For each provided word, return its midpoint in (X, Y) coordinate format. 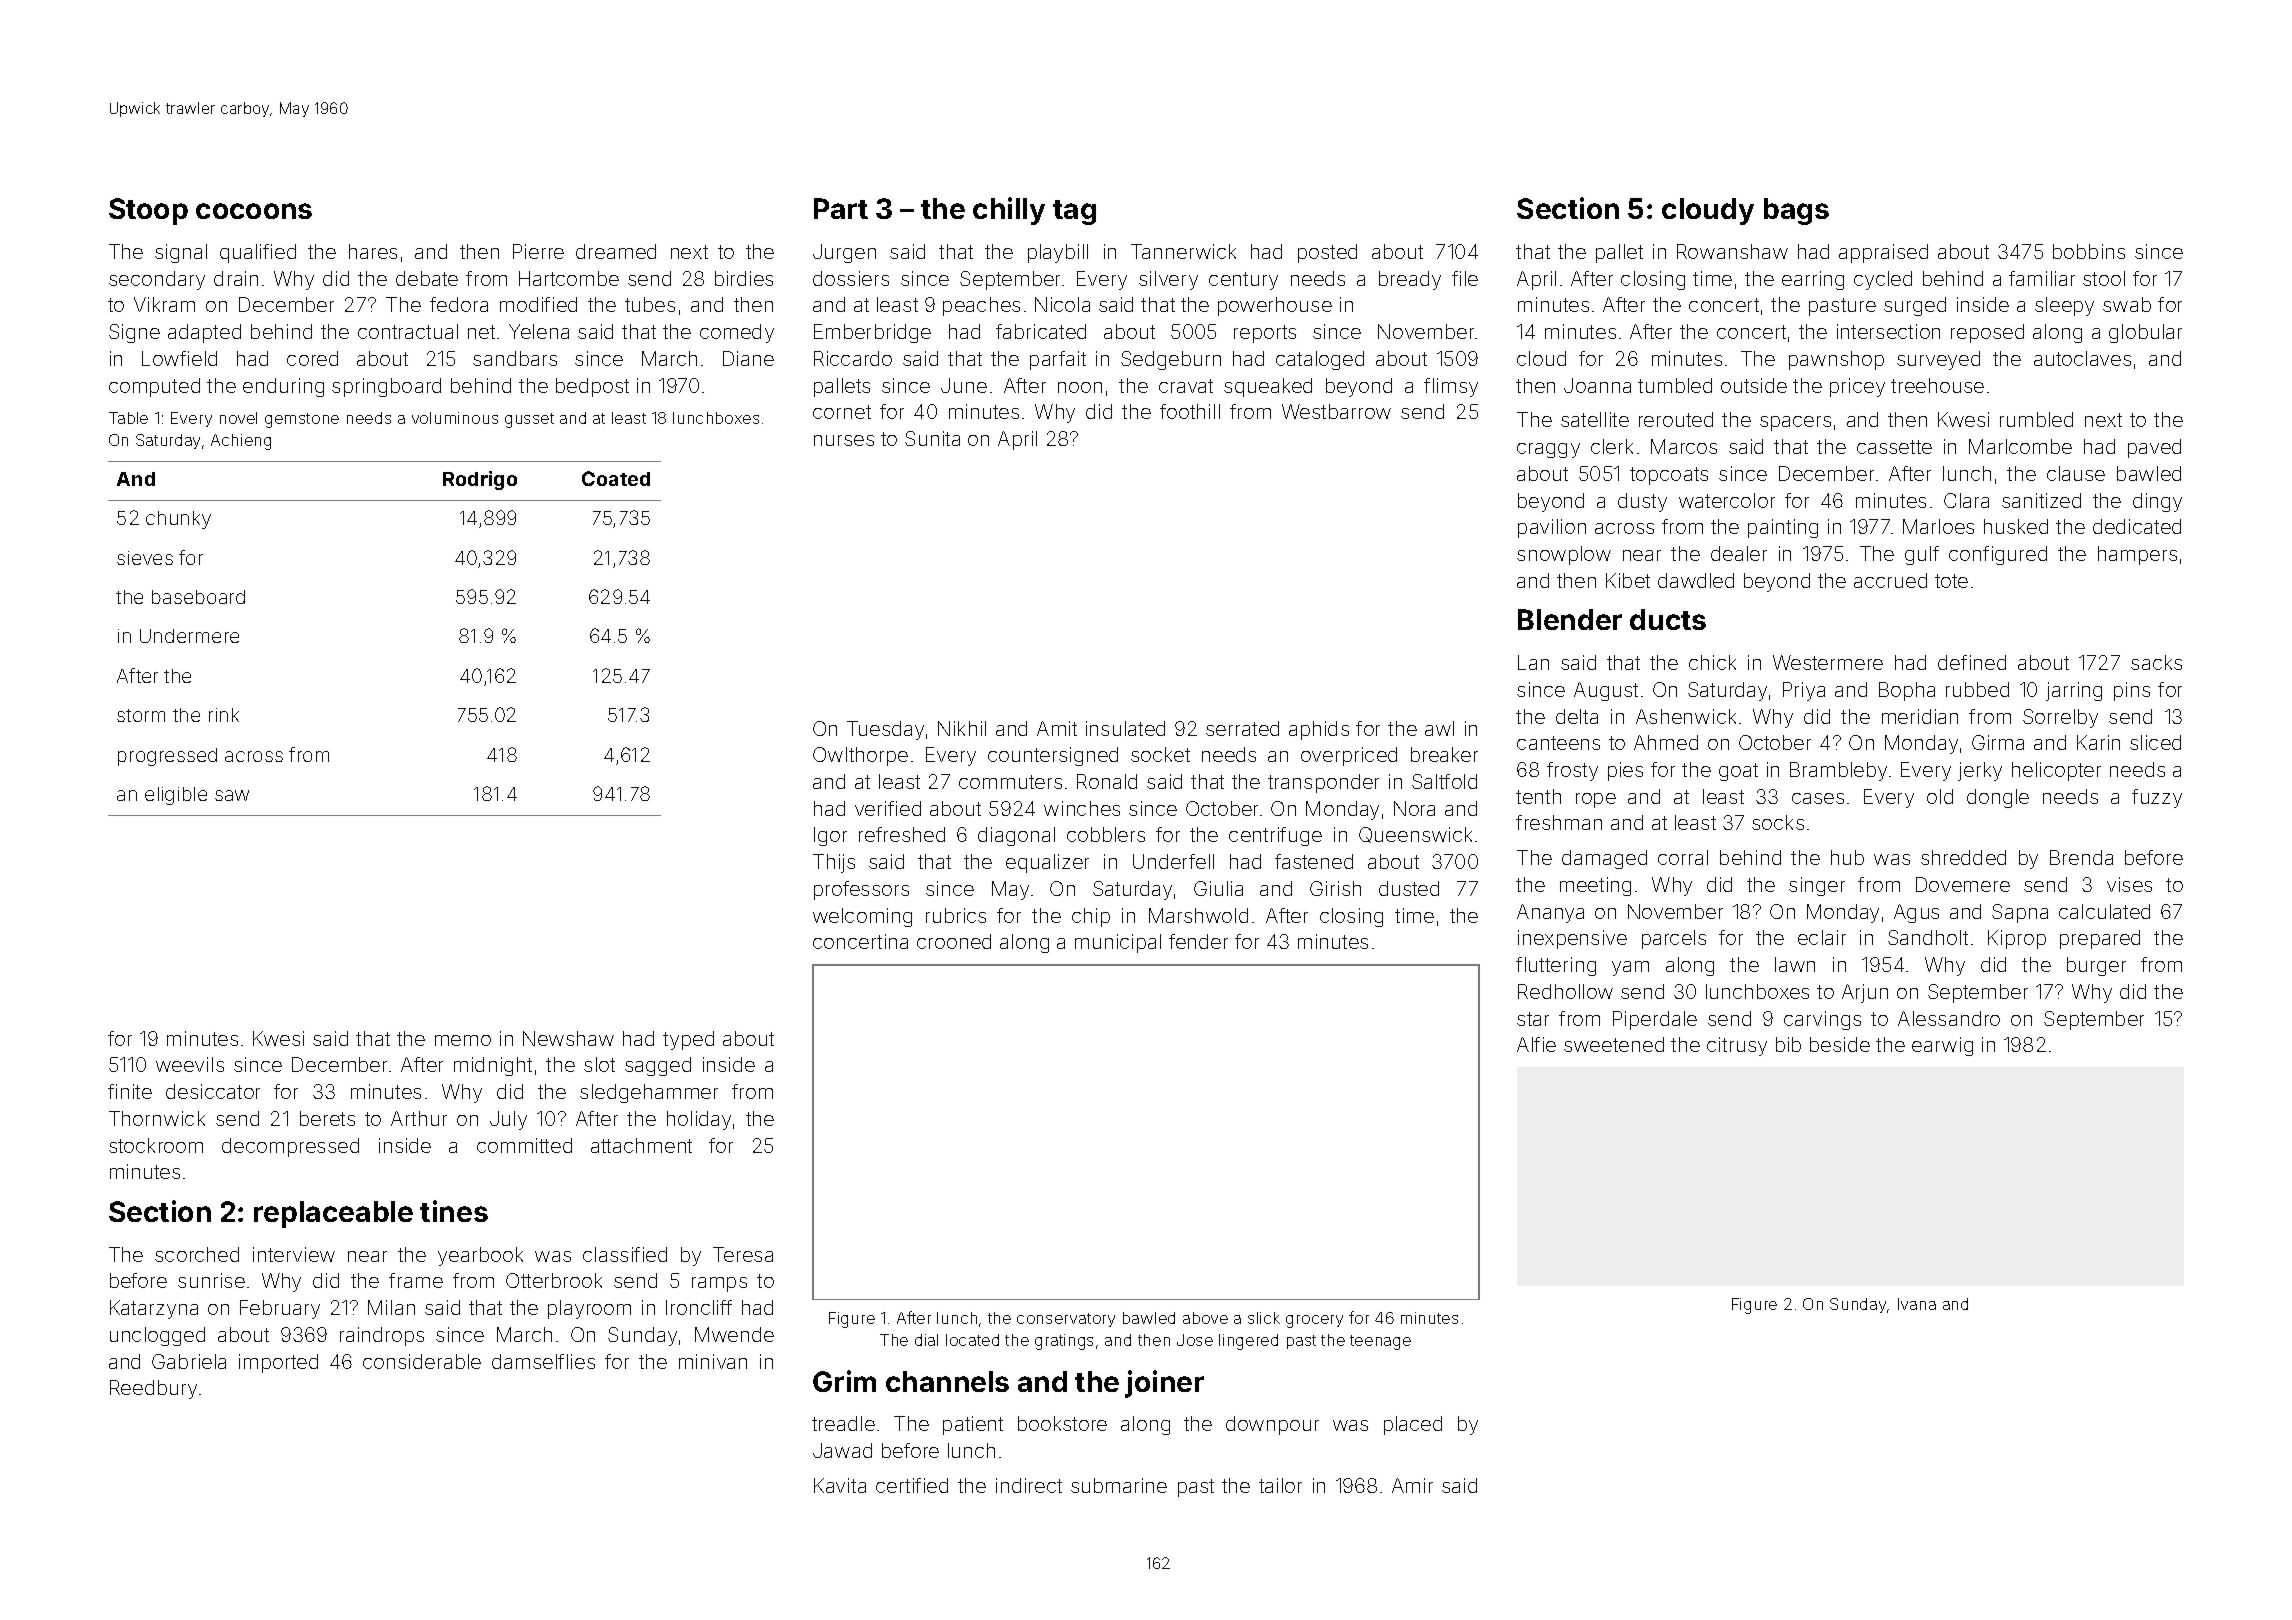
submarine (1119, 1485)
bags (1796, 211)
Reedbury (153, 1389)
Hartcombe (569, 278)
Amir (1412, 1485)
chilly (1009, 211)
